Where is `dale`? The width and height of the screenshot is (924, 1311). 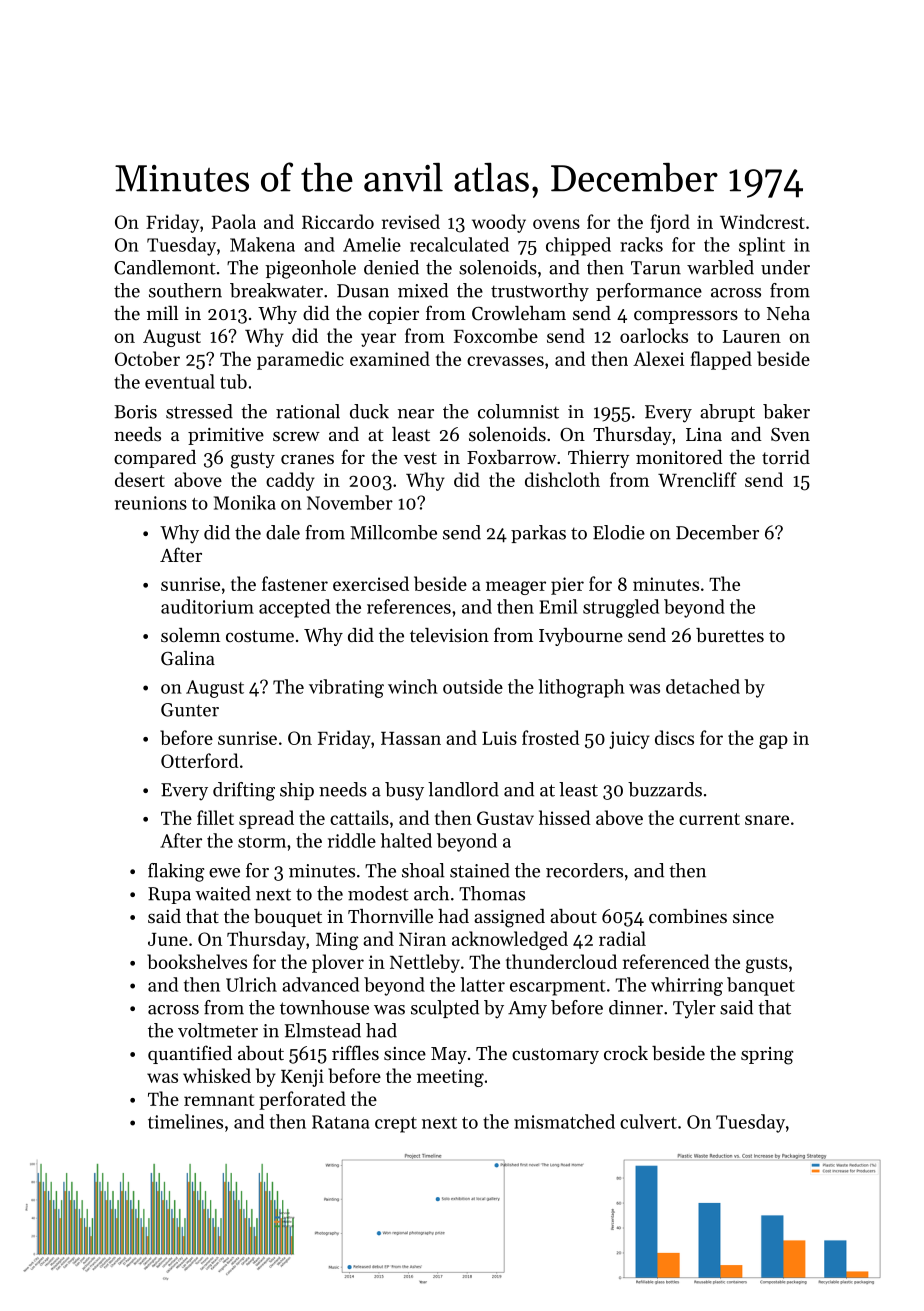 dale is located at coordinates (283, 532).
